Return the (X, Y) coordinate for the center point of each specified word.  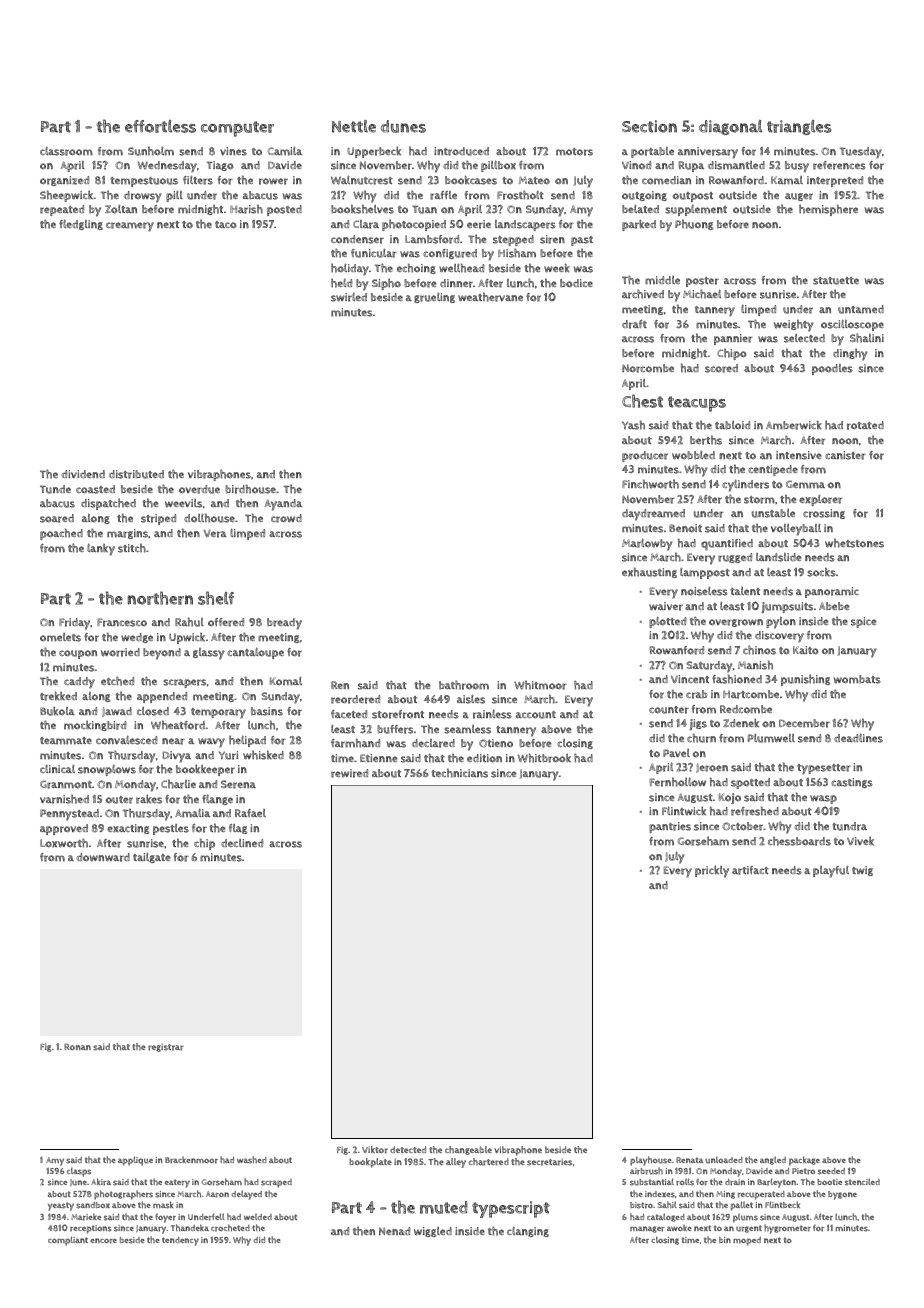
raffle (443, 195)
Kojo (730, 798)
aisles (471, 699)
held (341, 283)
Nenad (394, 1231)
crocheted (230, 1228)
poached (61, 534)
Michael (702, 294)
